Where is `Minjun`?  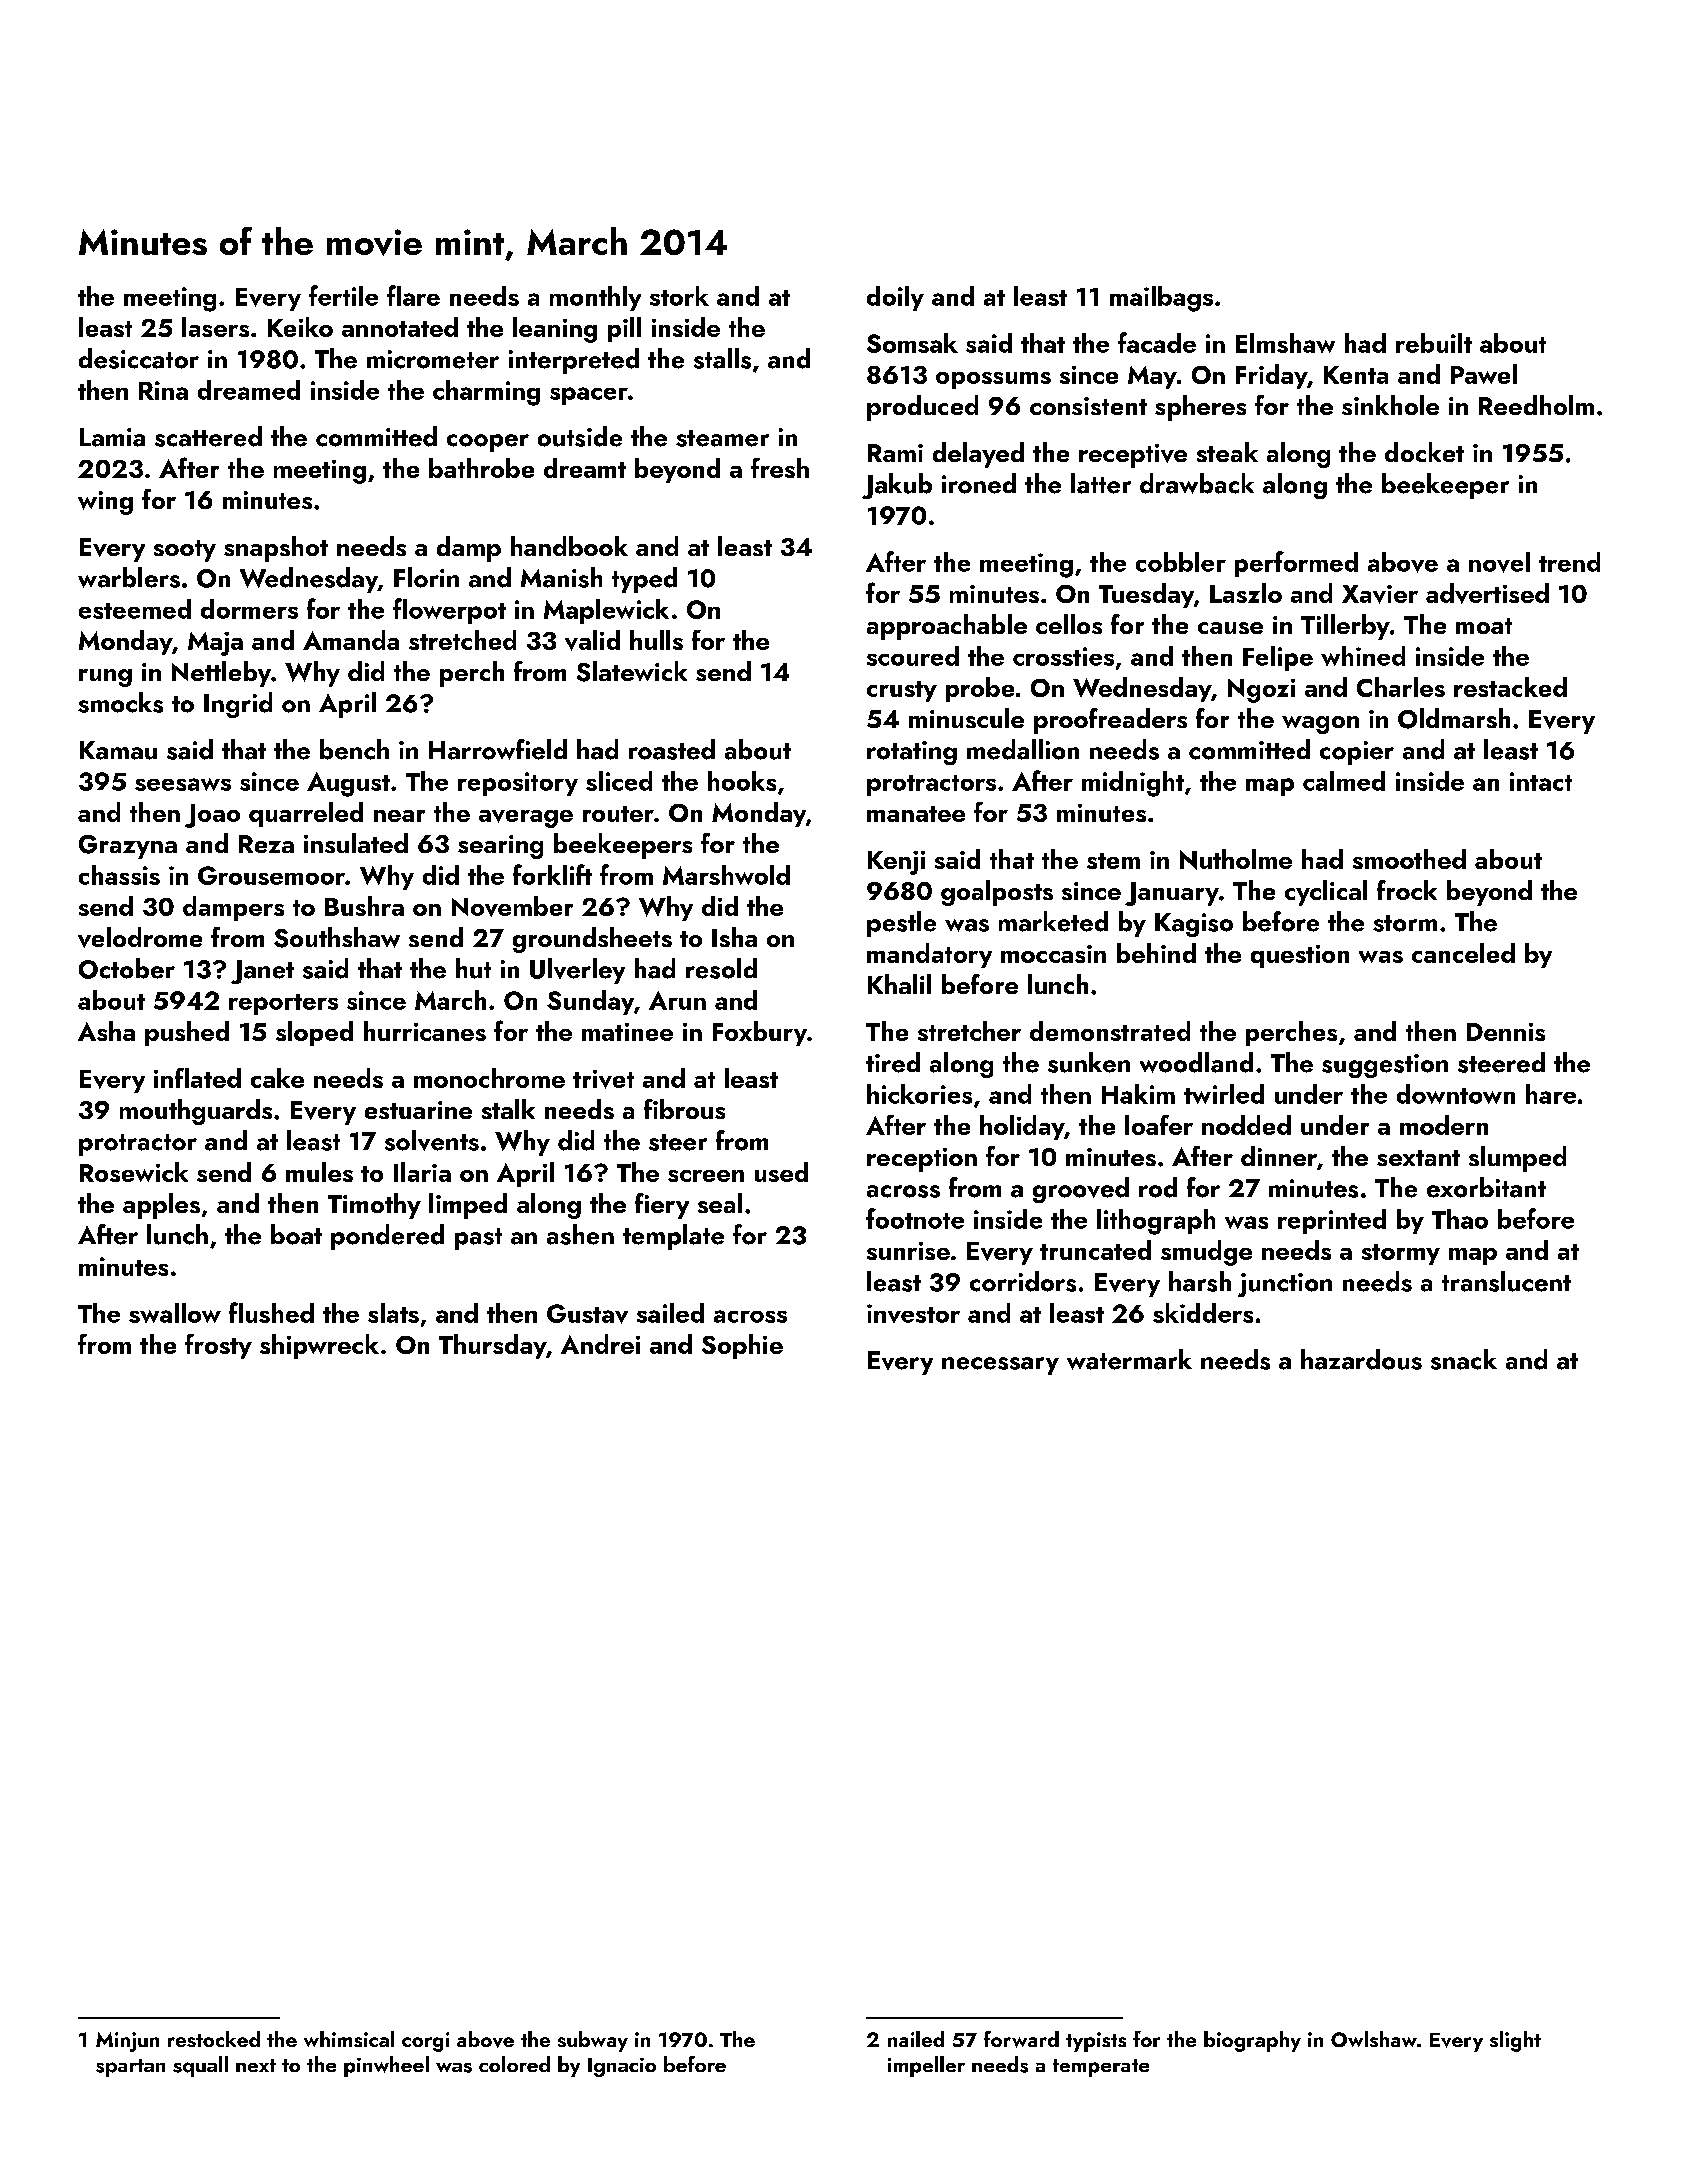
Minjun is located at coordinates (127, 2042).
